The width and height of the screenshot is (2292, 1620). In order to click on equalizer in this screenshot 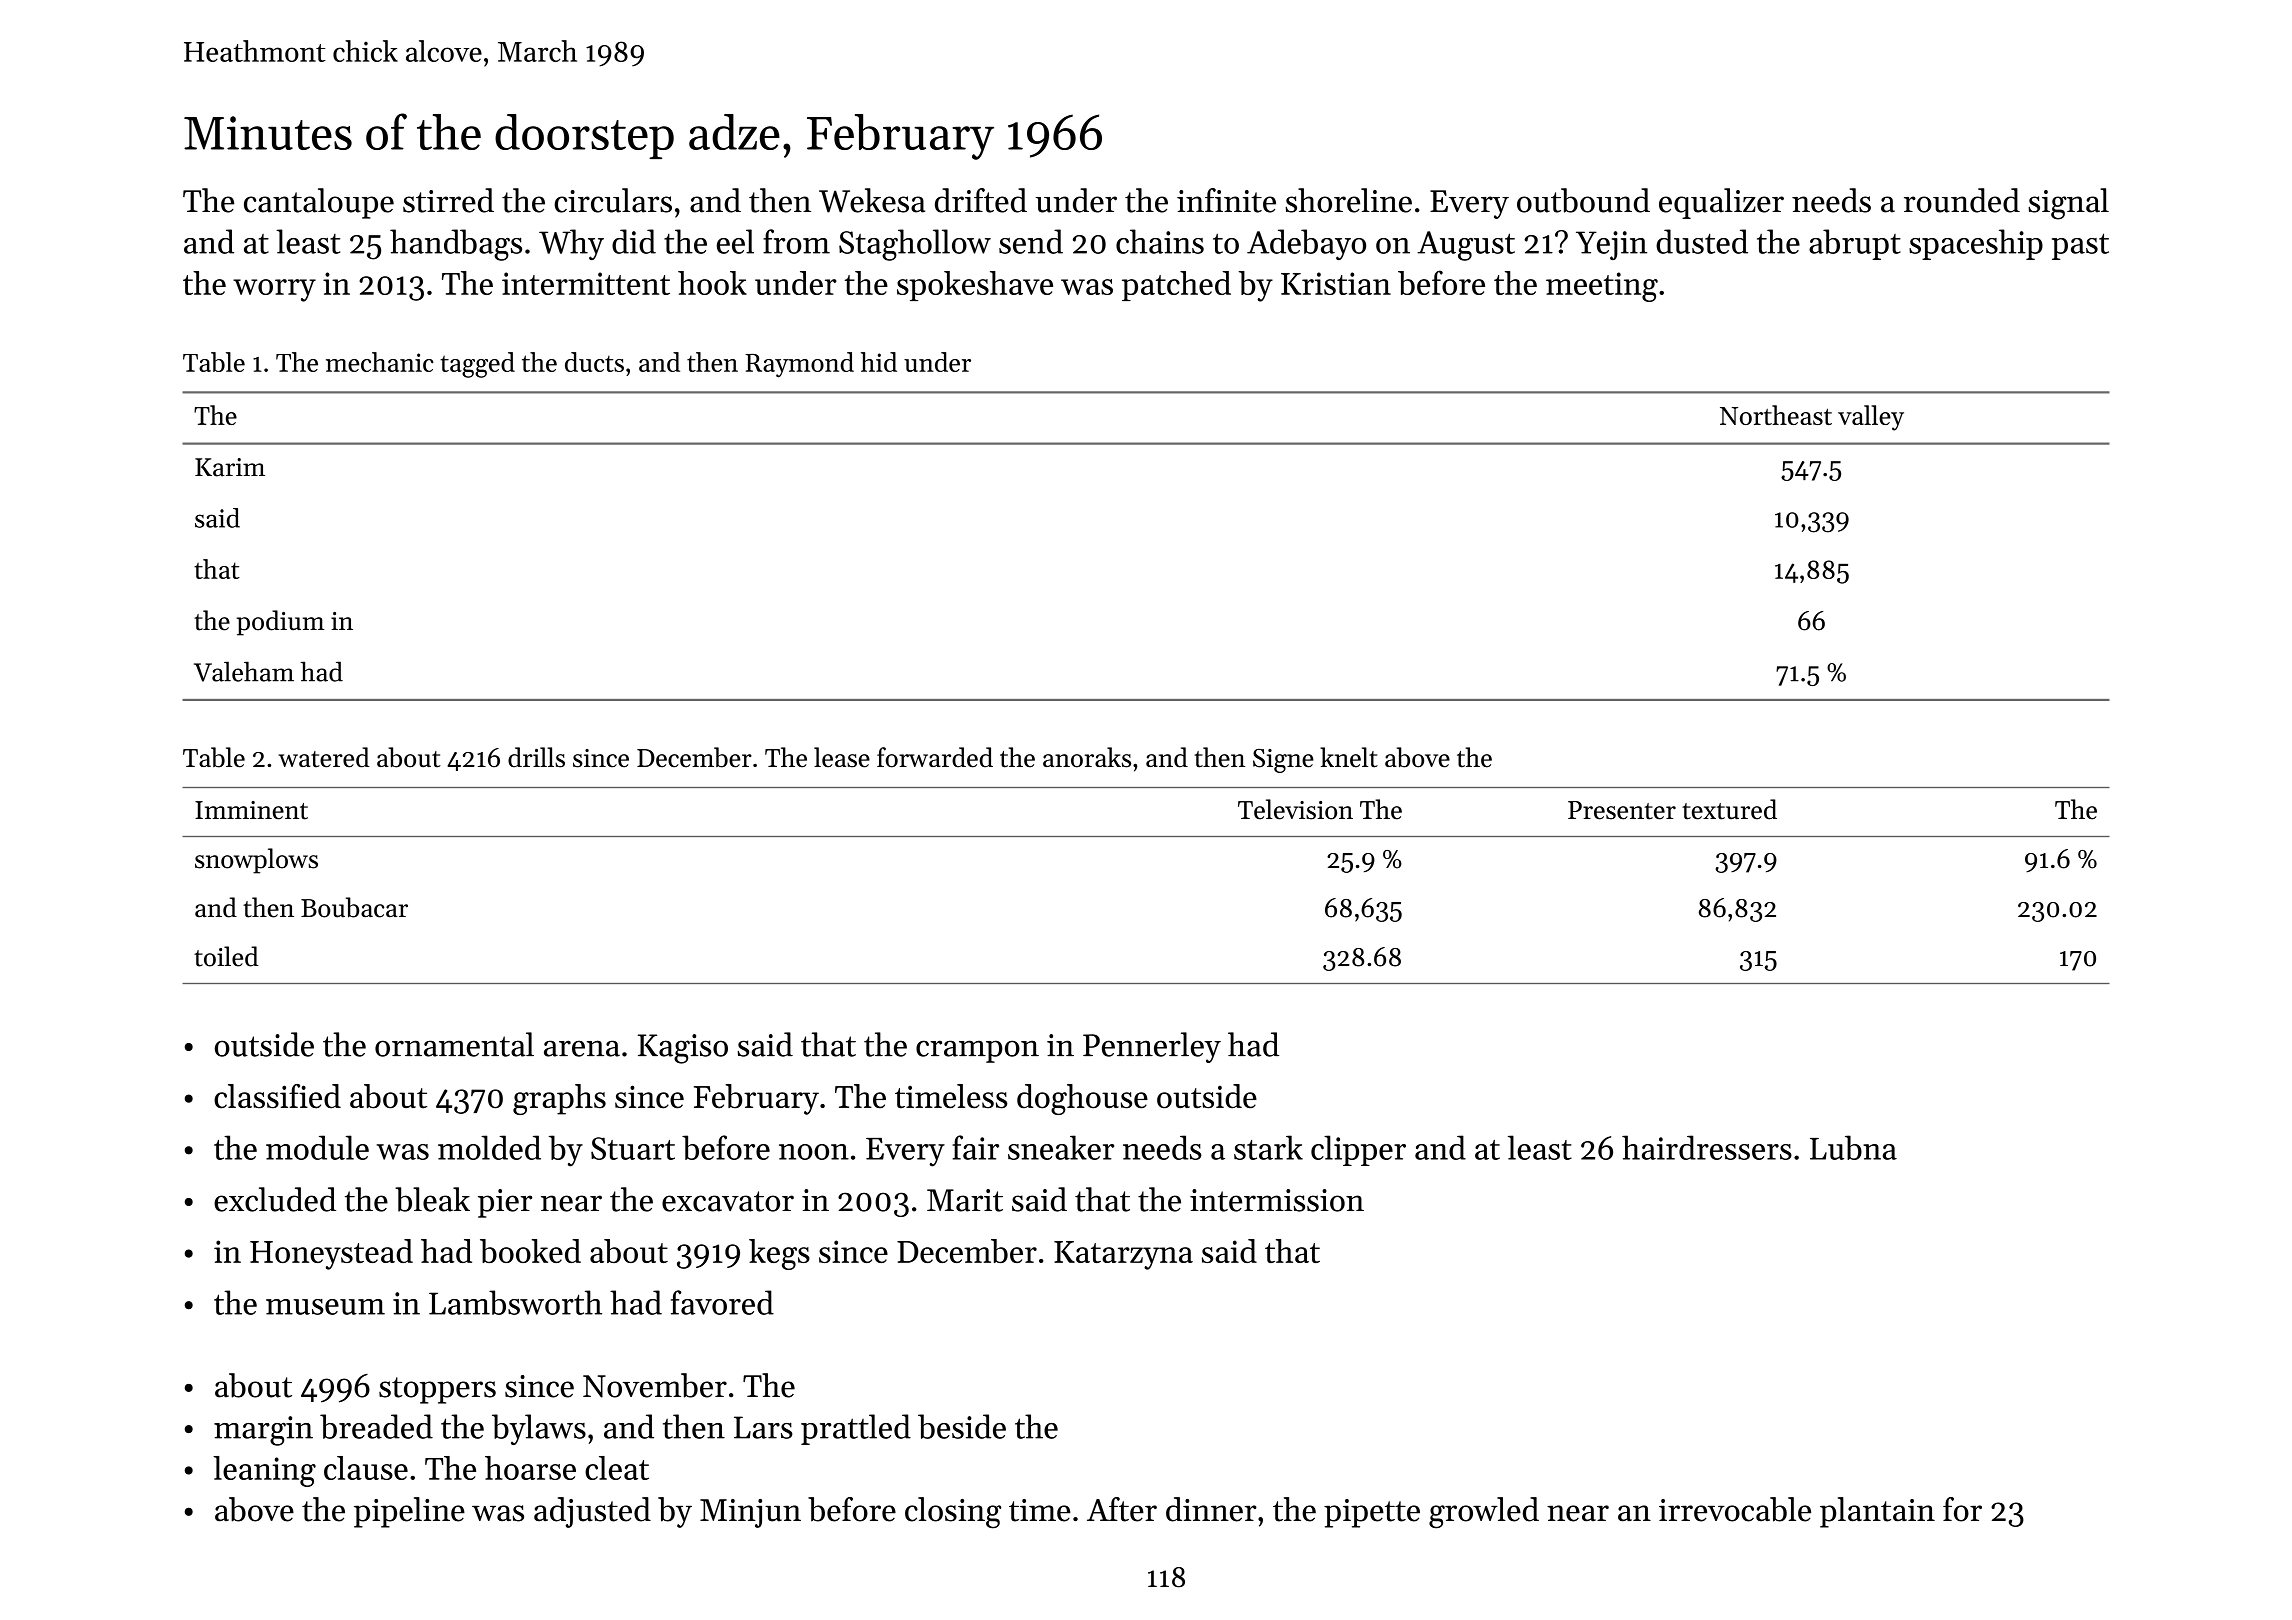, I will do `click(1721, 203)`.
